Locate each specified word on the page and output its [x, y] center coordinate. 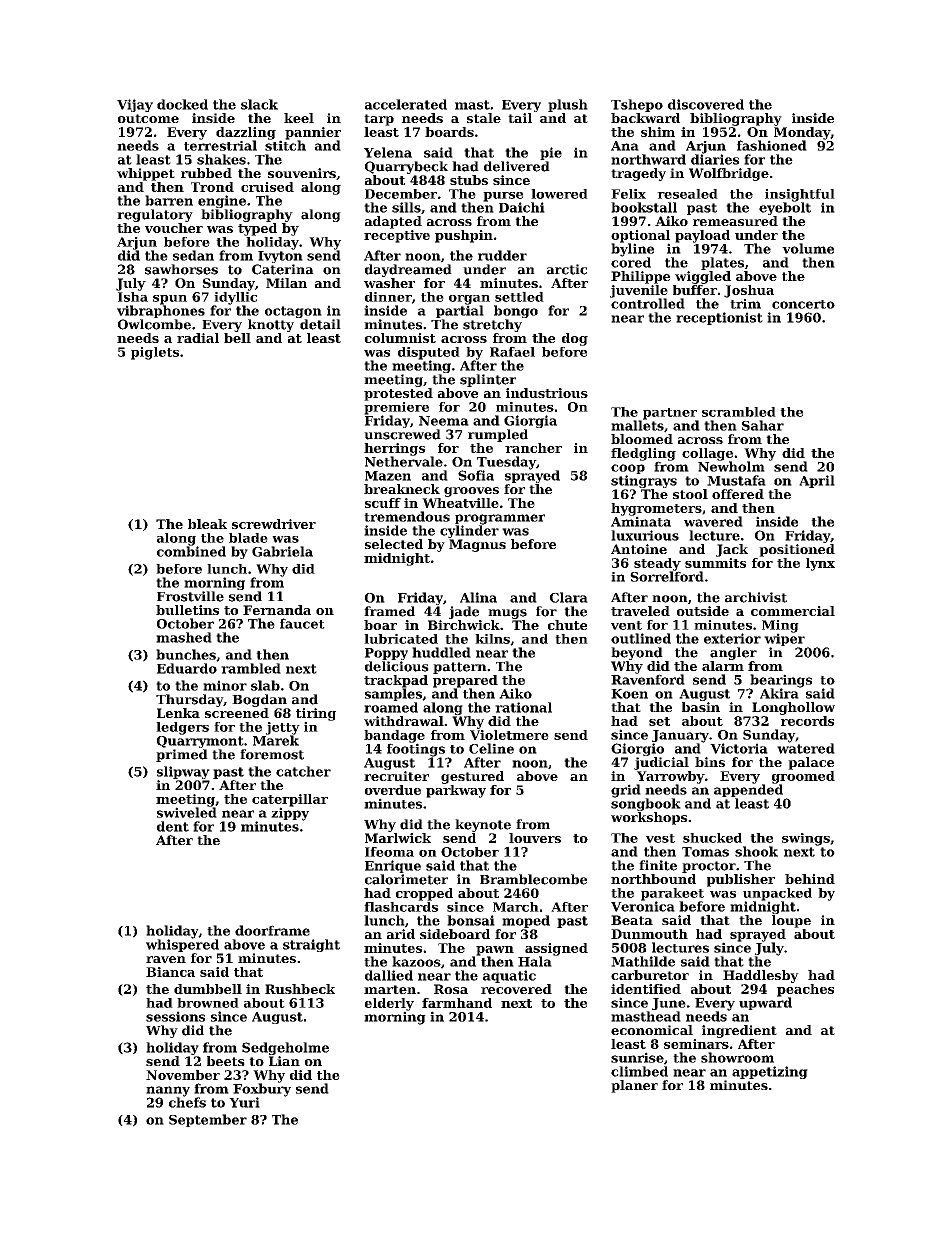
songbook [646, 804]
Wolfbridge [729, 174]
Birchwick [464, 625]
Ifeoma [389, 852]
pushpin [464, 236]
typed [257, 229]
